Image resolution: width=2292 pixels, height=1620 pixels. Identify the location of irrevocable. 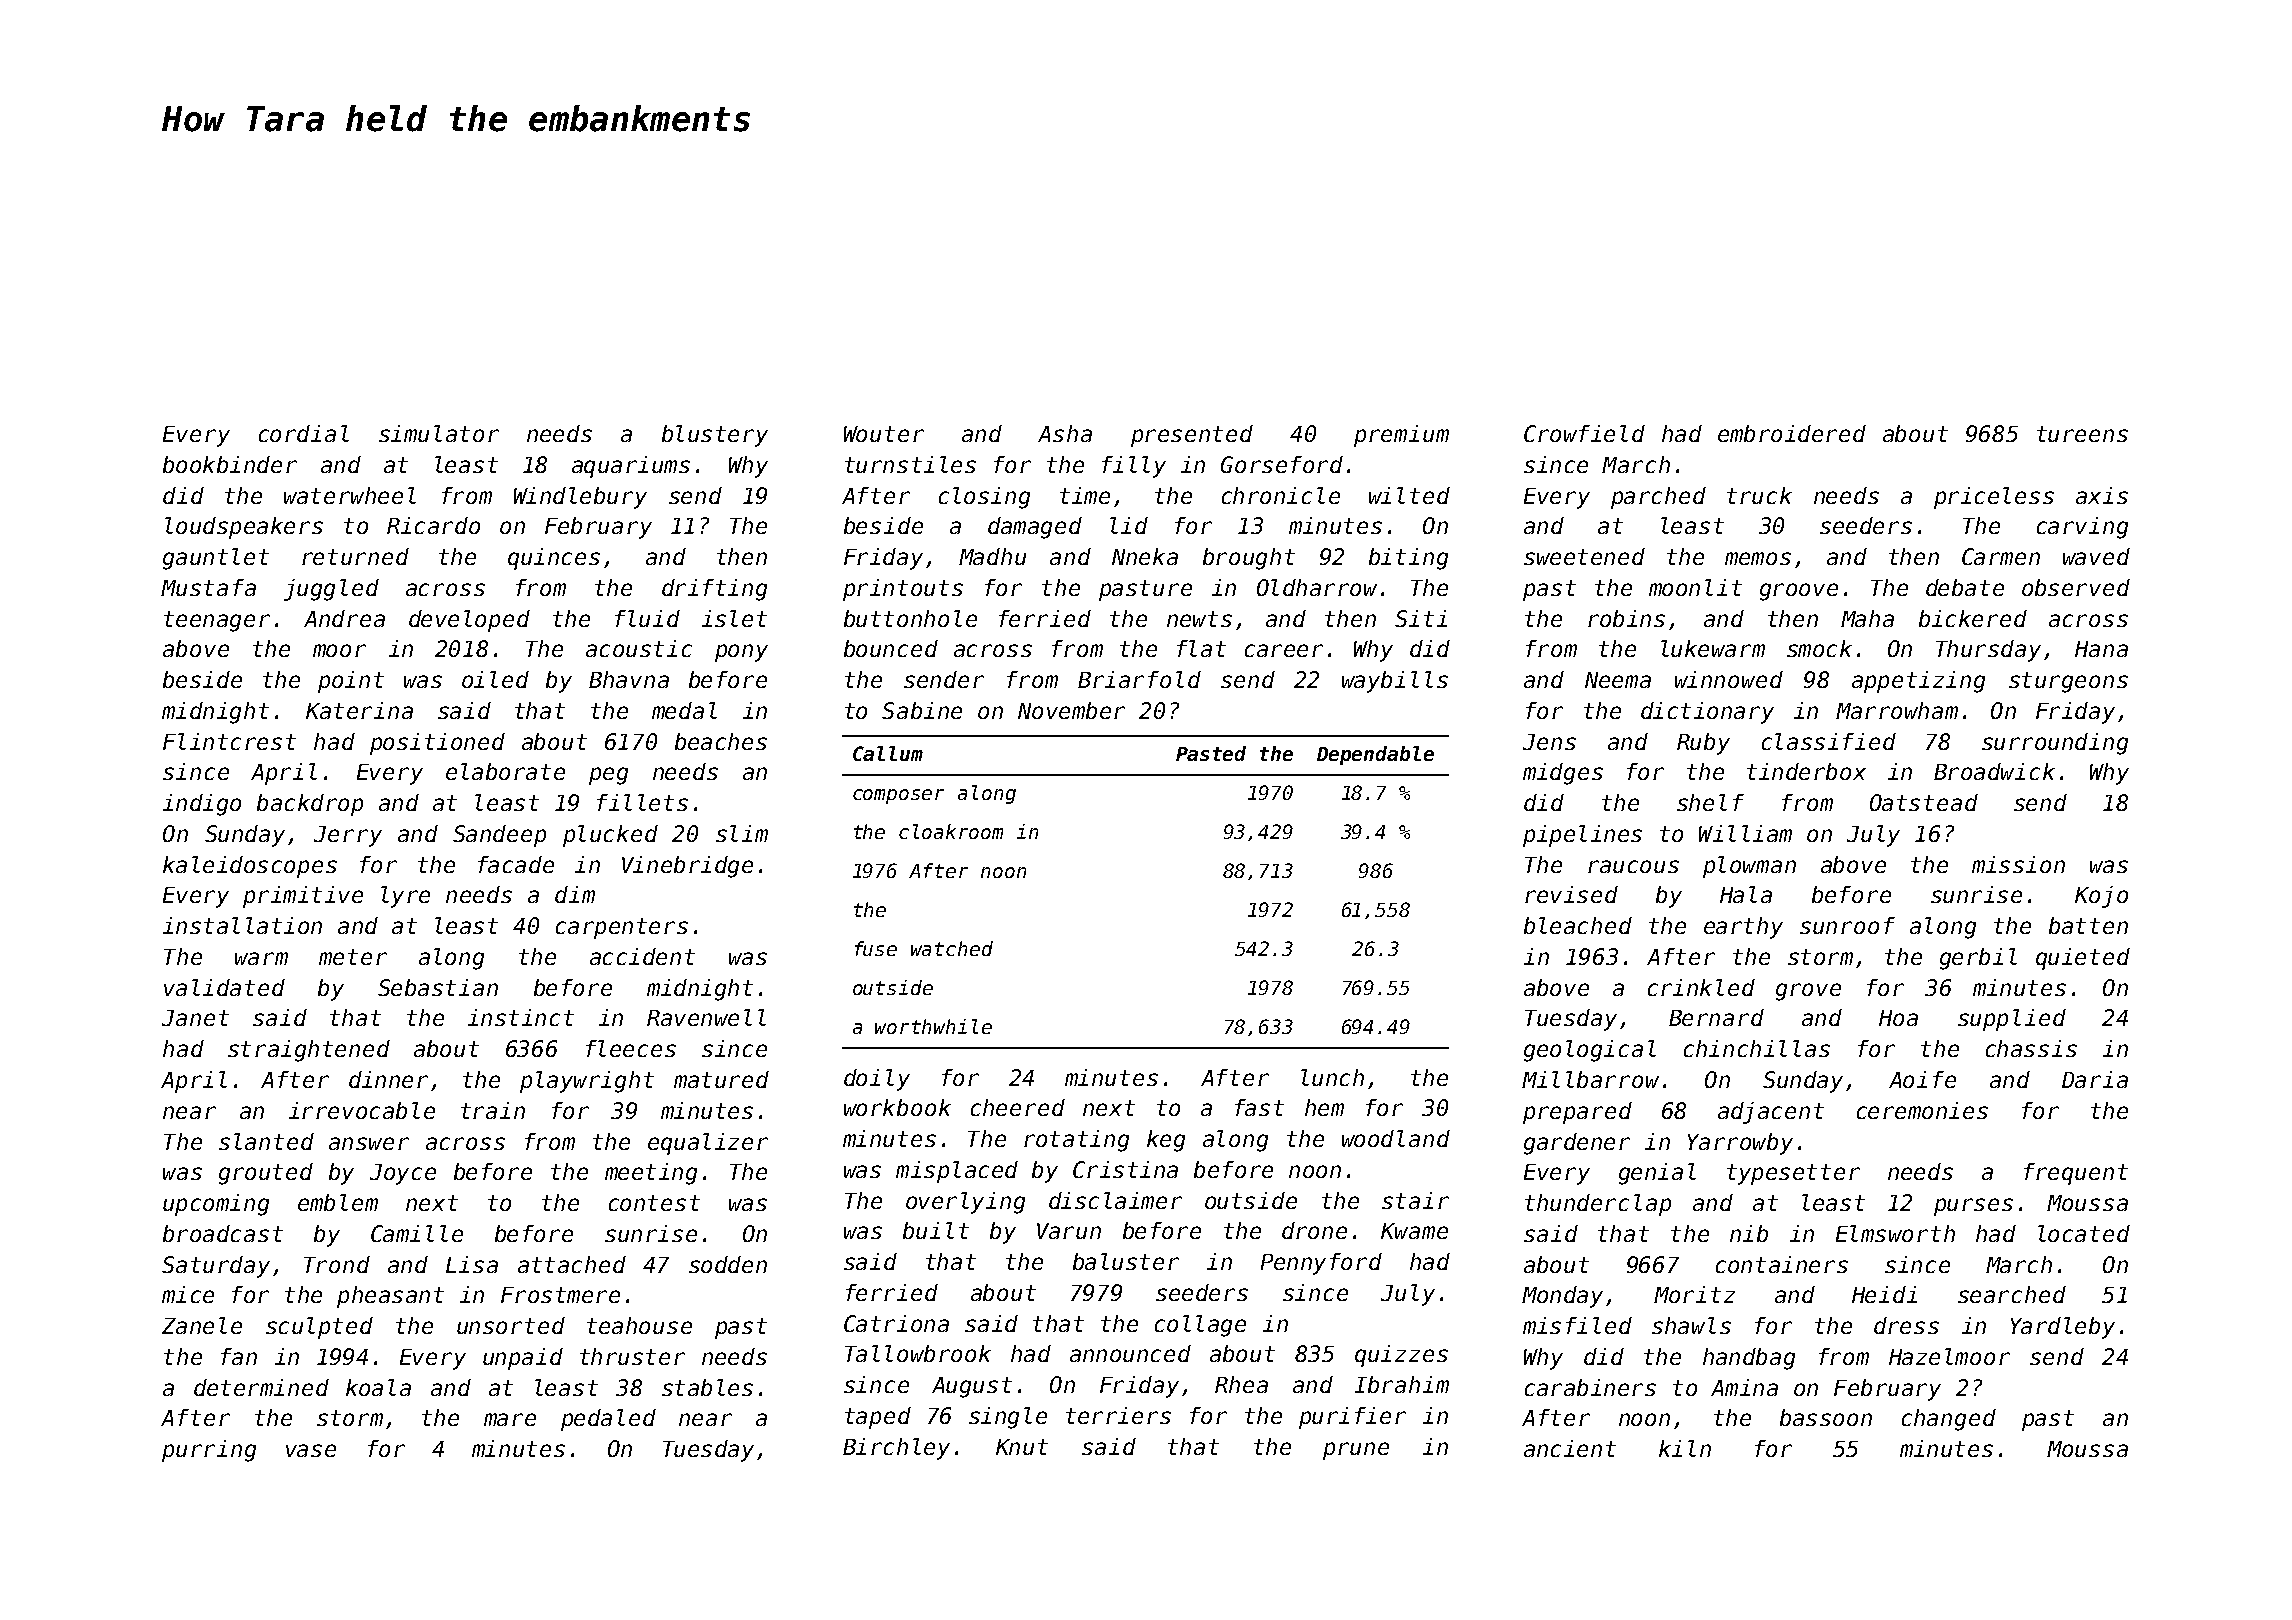
(362, 1110).
